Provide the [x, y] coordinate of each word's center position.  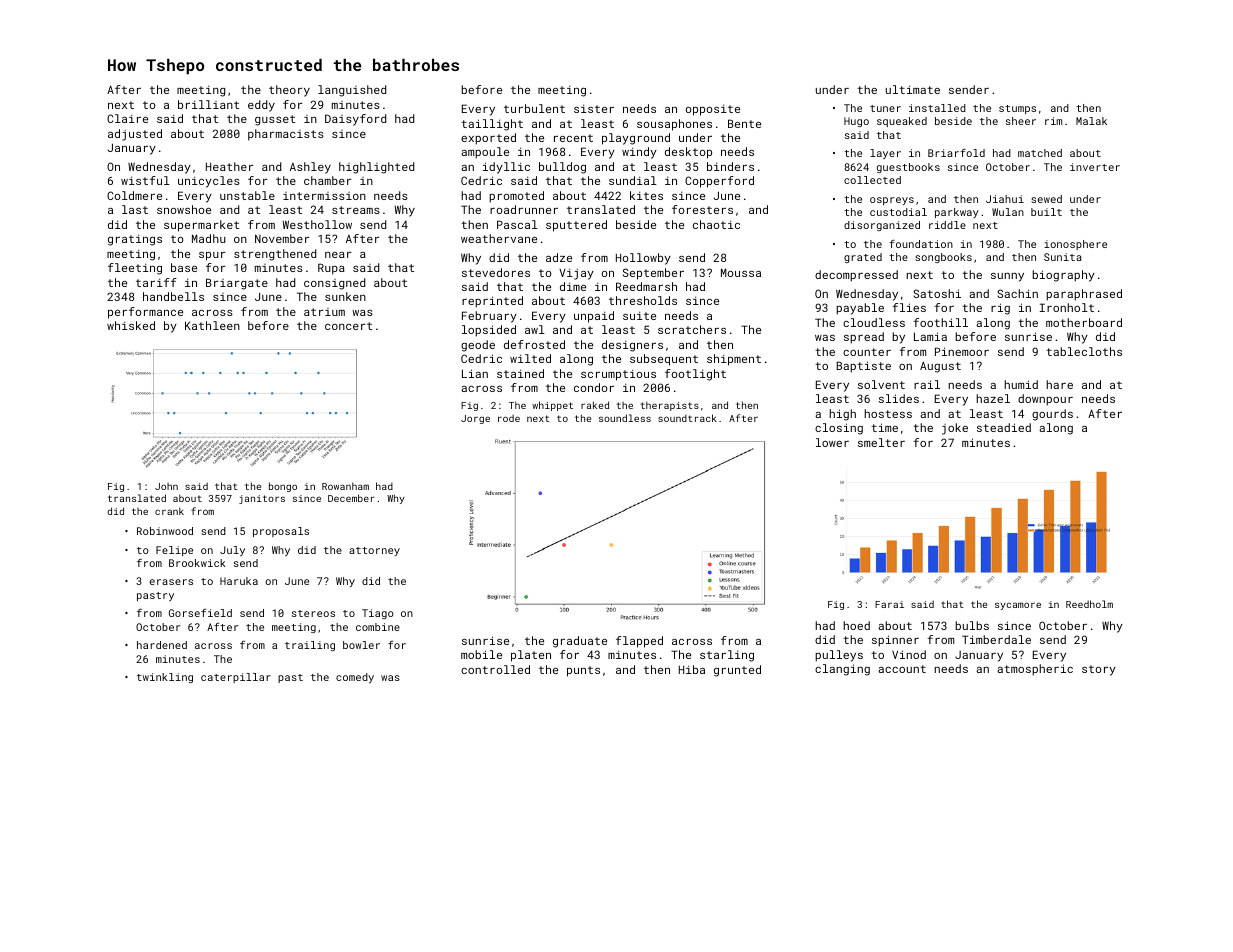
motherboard [1084, 322]
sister [594, 108]
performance [145, 313]
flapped [639, 642]
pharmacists [286, 135]
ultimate [913, 89]
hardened [162, 645]
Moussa [741, 272]
